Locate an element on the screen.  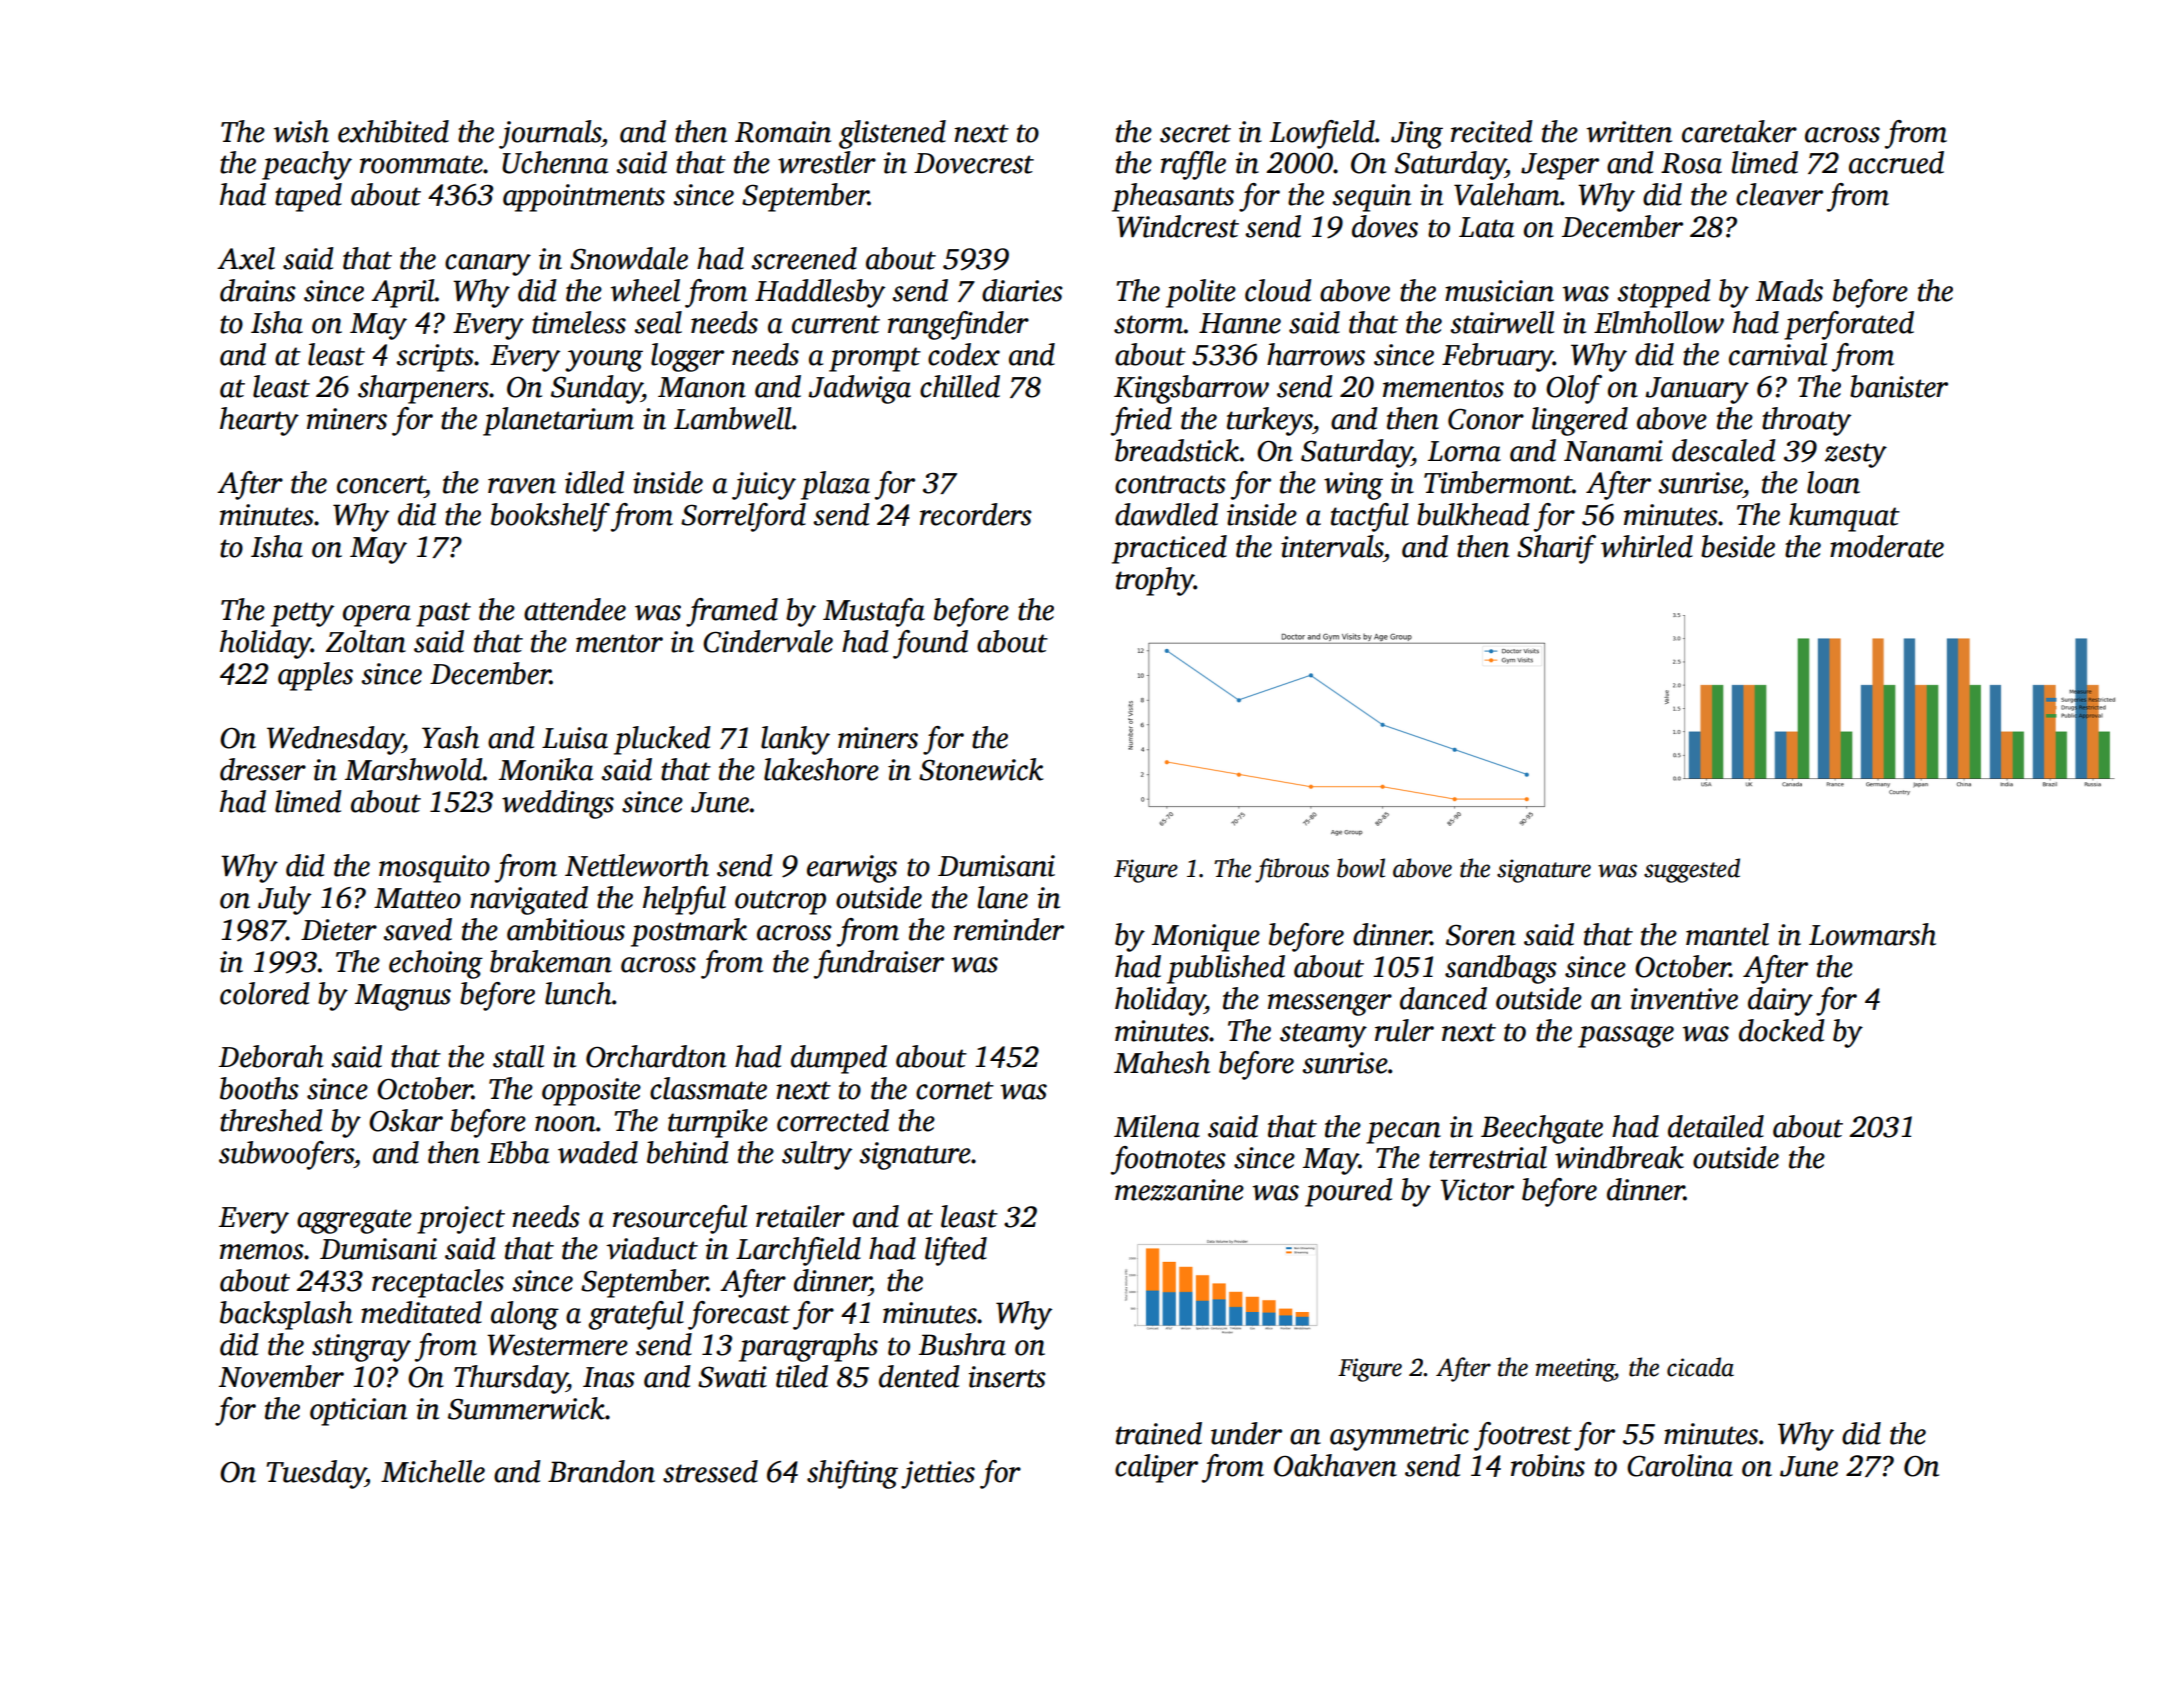
grateful is located at coordinates (636, 1315).
